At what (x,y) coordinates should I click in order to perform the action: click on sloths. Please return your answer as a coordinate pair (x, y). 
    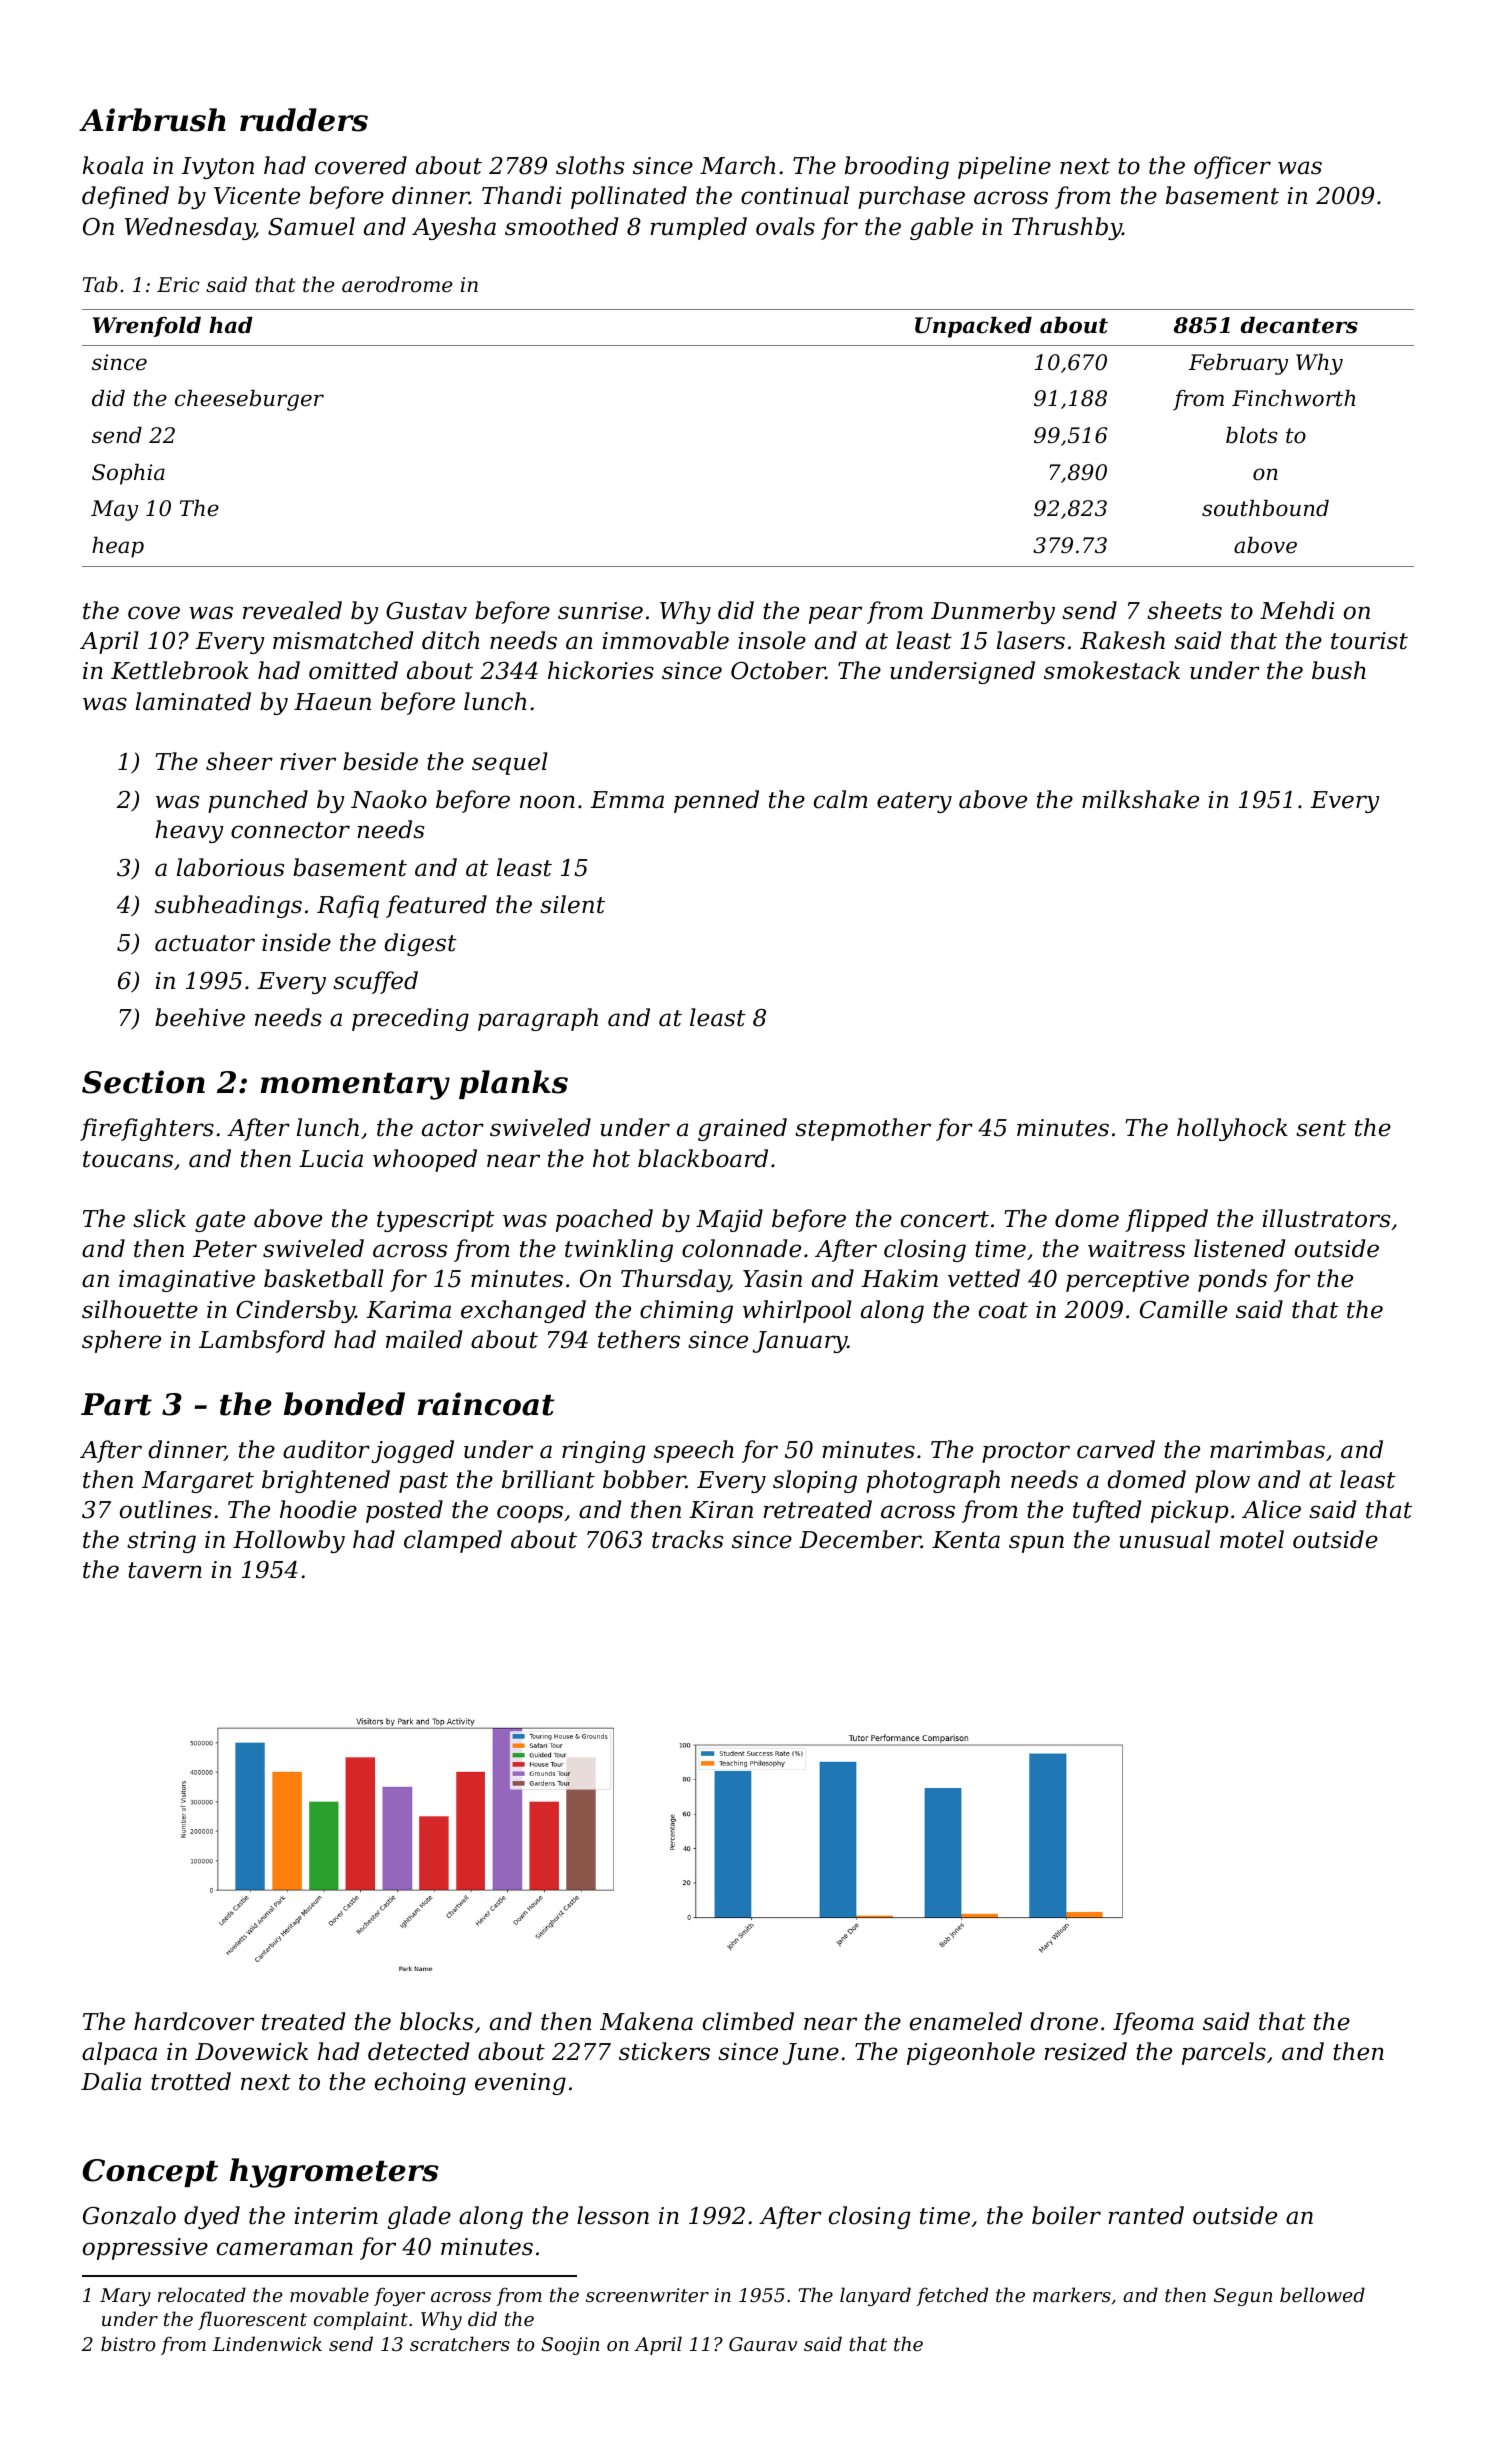
    Looking at the image, I should click on (590, 165).
